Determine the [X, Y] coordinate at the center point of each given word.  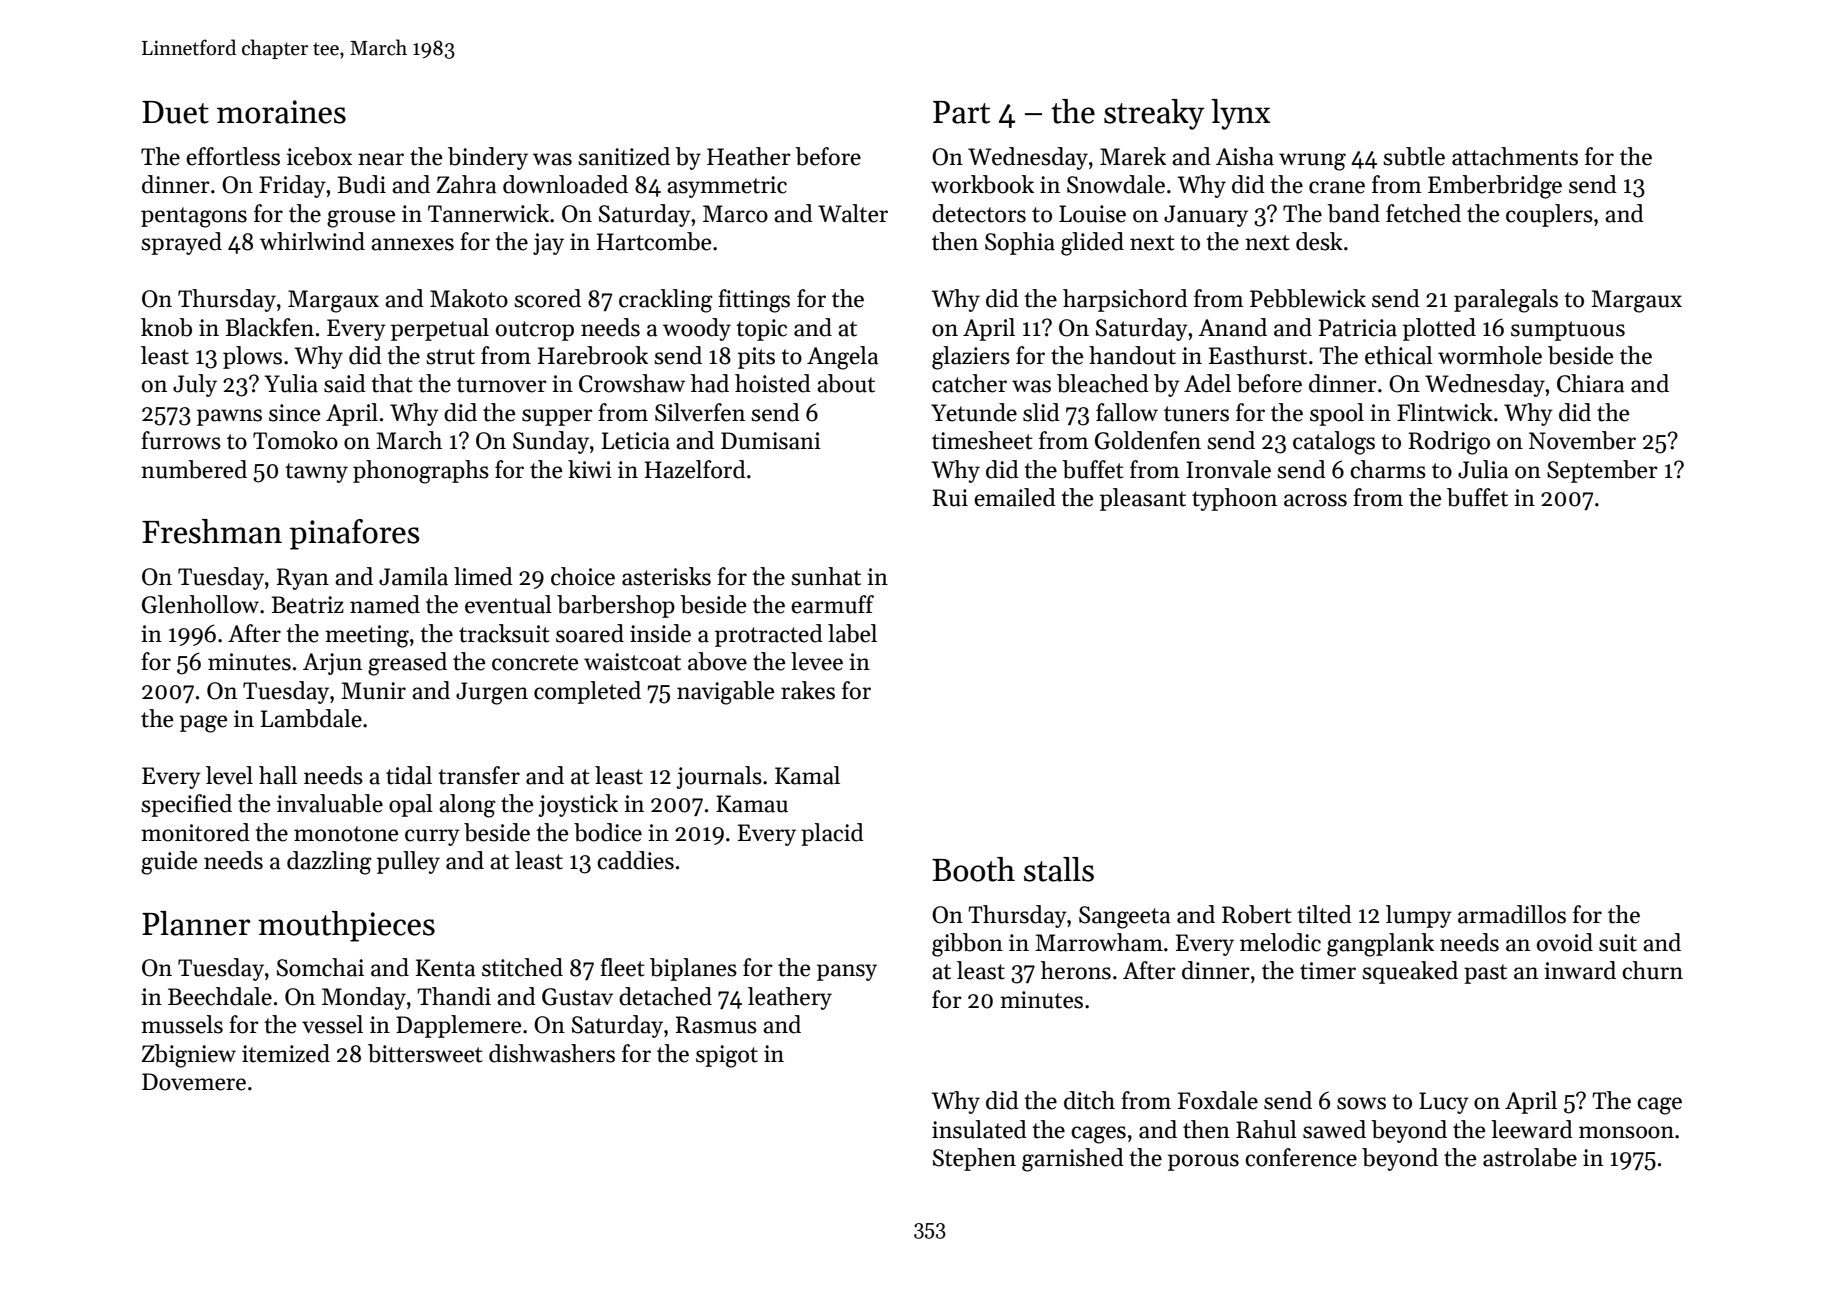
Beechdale [220, 996]
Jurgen [492, 693]
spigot [727, 1056]
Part [961, 112]
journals [719, 777]
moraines [281, 112]
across [1315, 500]
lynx [1240, 114]
